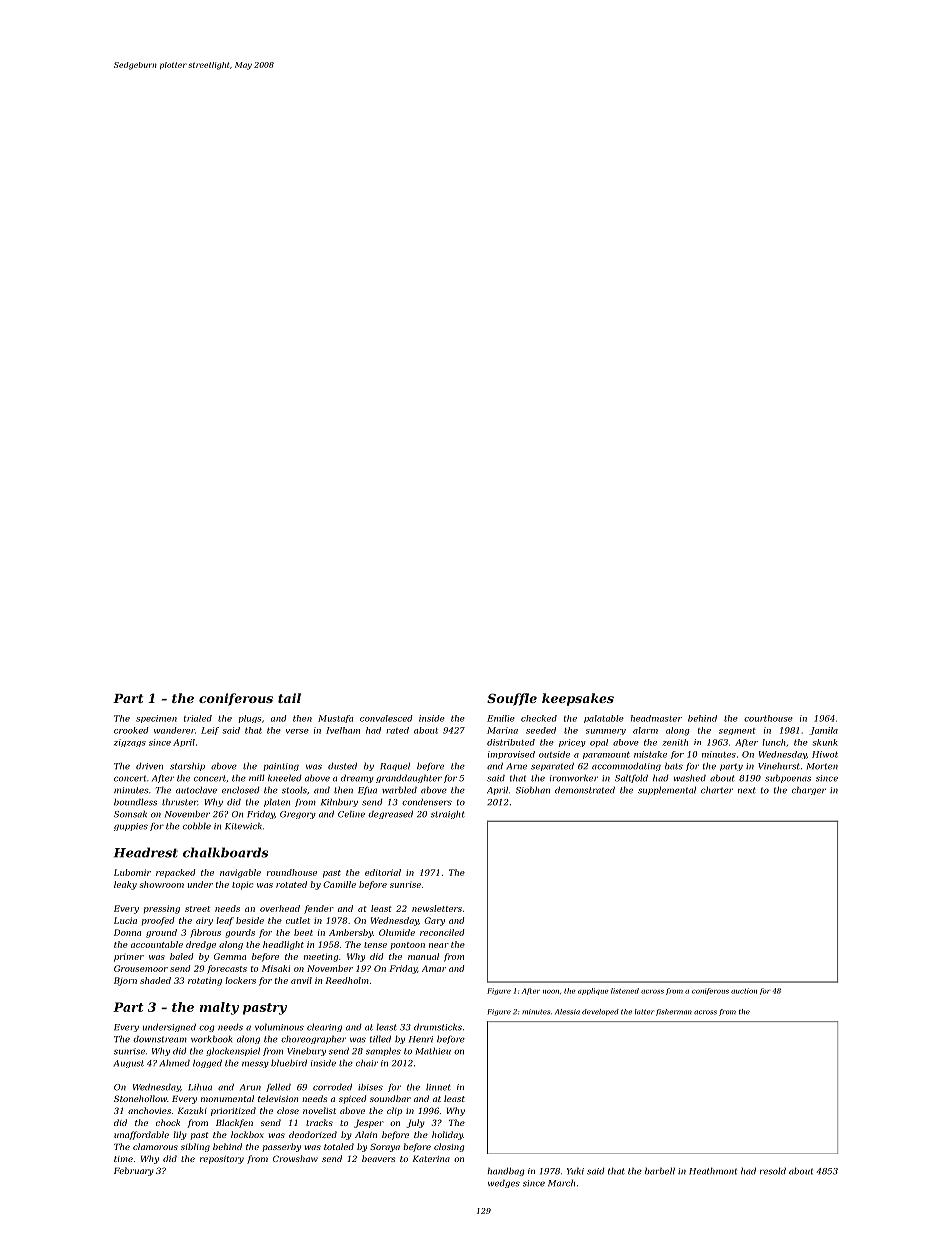 This screenshot has width=952, height=1233. Describe the element at coordinates (437, 908) in the screenshot. I see `newsletters` at that location.
